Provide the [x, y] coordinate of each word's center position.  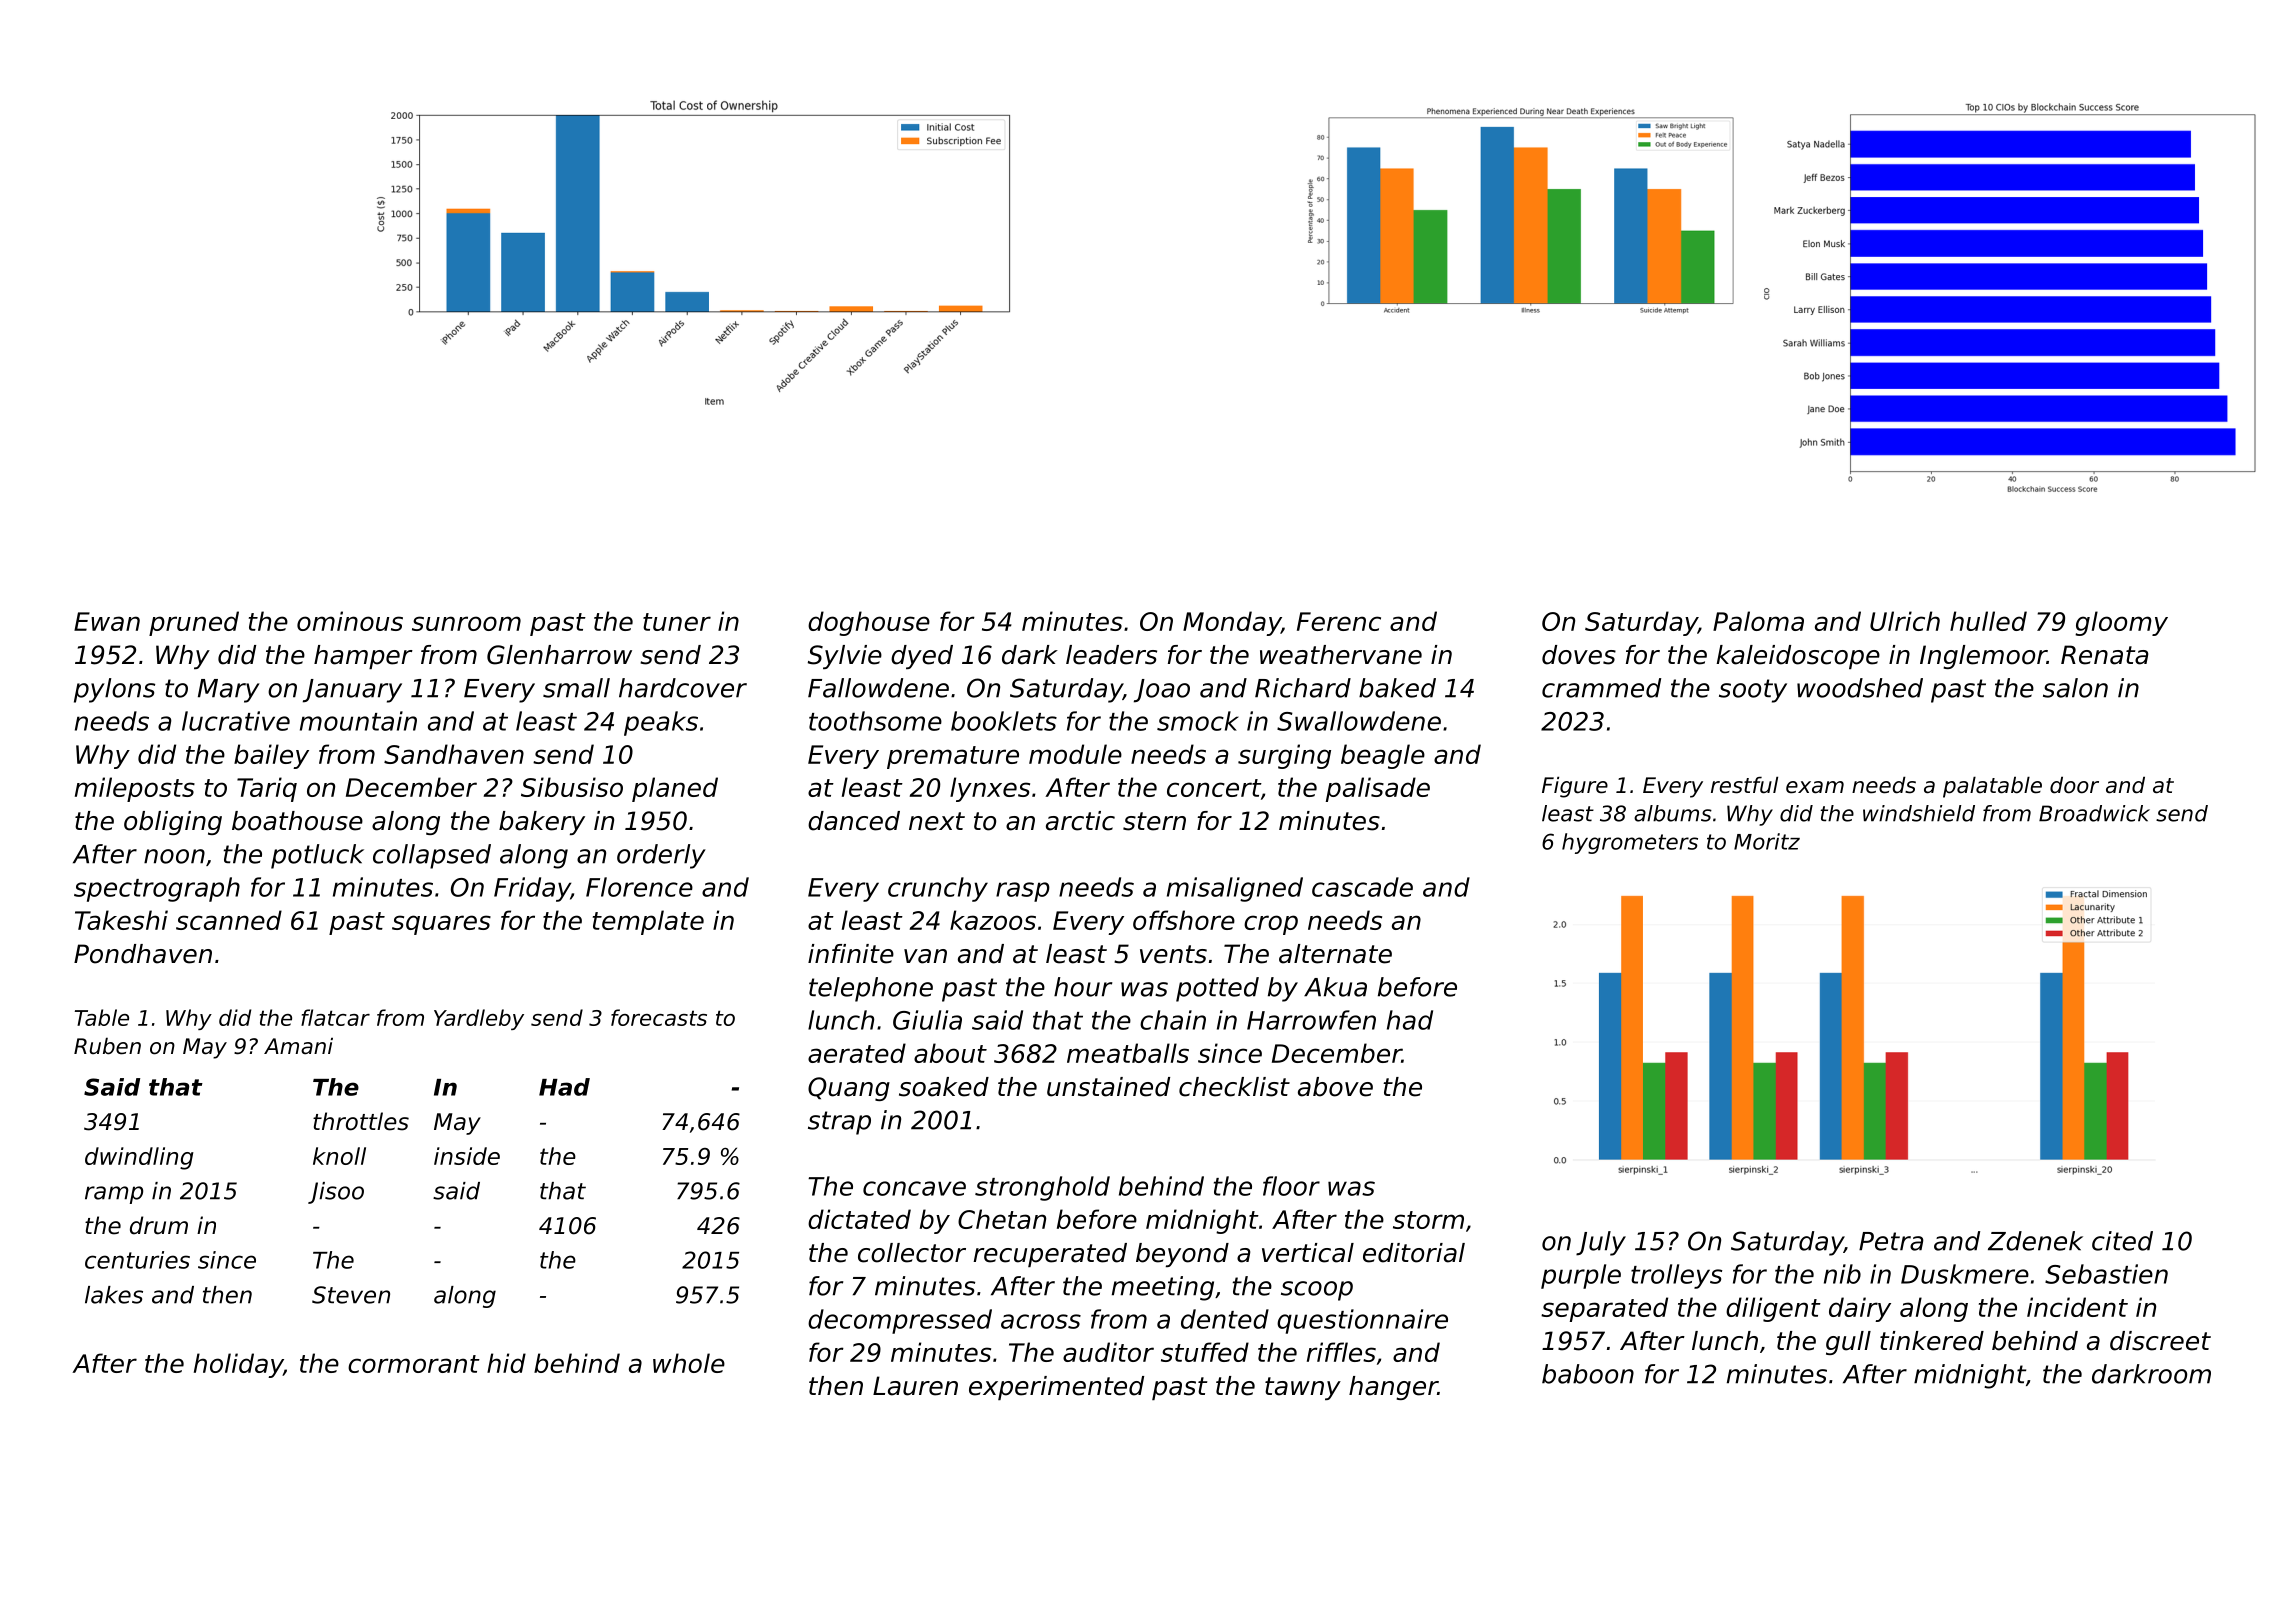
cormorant [414, 1364]
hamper [363, 657]
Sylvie [845, 657]
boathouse [297, 821]
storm [1428, 1220]
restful [1744, 785]
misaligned [1235, 889]
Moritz [1767, 841]
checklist [1234, 1087]
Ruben [107, 1046]
